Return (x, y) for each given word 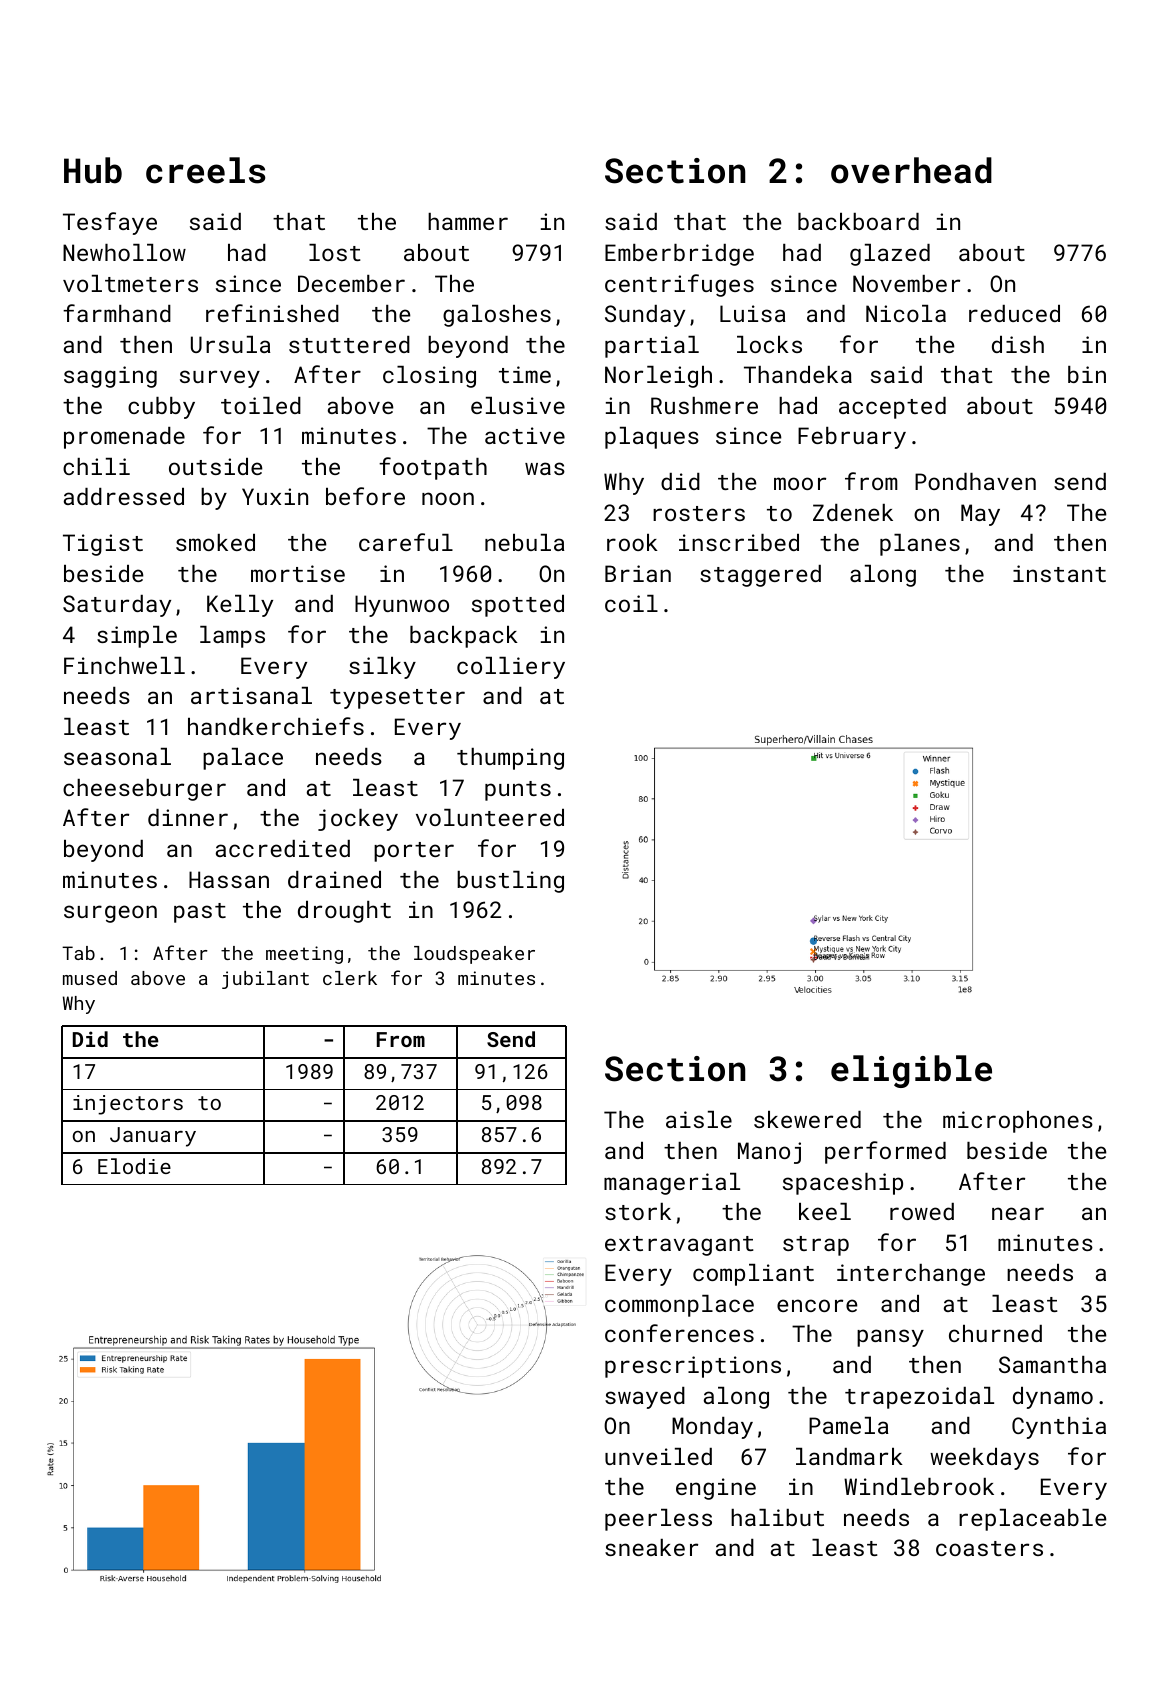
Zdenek (853, 512)
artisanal (251, 695)
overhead (911, 170)
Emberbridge (679, 255)
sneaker (651, 1547)
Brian (638, 573)
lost (335, 252)
